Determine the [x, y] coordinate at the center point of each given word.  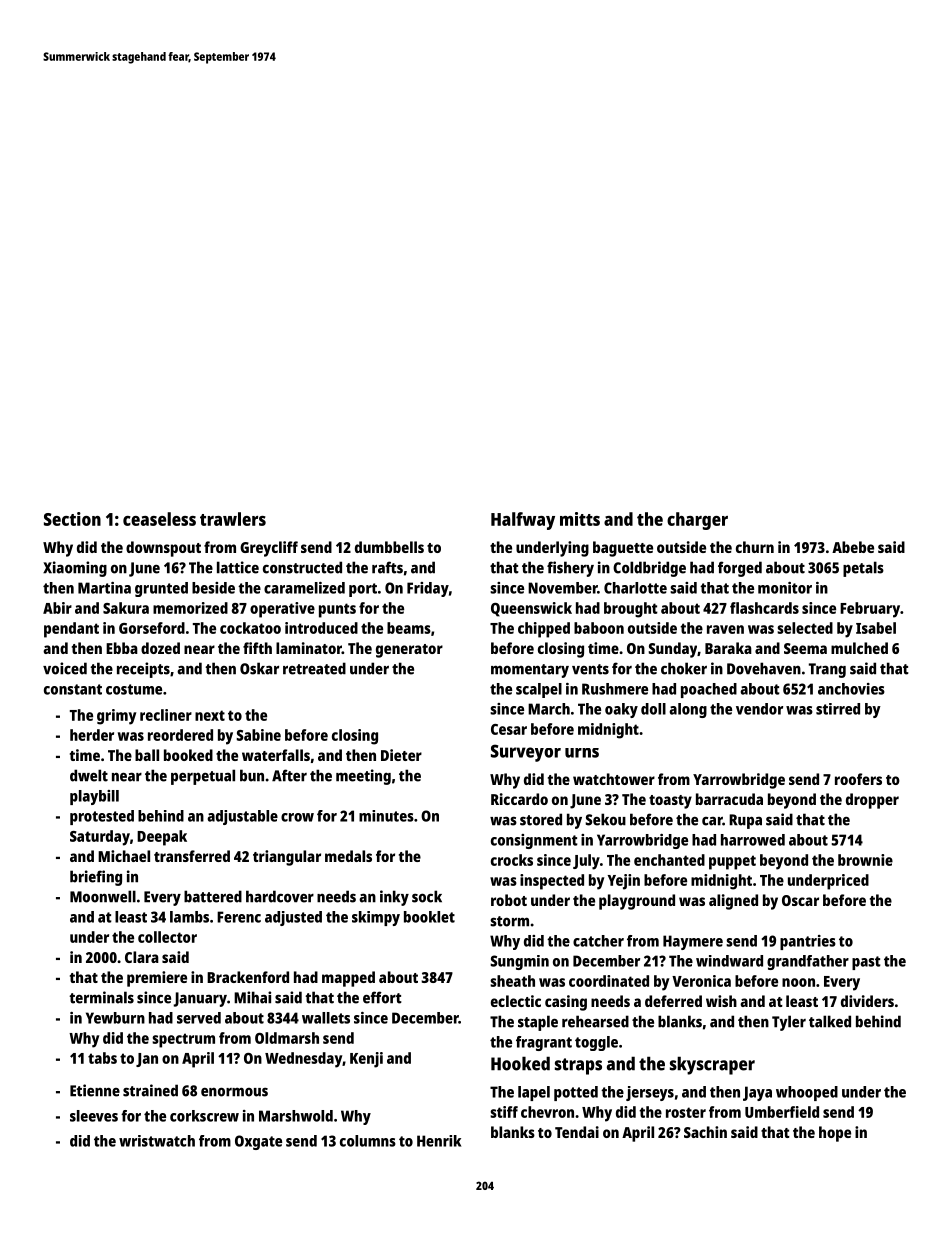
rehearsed [595, 1021]
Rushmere [615, 689]
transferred [192, 856]
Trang [827, 670]
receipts [143, 670]
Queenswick [531, 609]
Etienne [95, 1090]
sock [427, 896]
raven [725, 629]
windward [729, 961]
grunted [161, 589]
